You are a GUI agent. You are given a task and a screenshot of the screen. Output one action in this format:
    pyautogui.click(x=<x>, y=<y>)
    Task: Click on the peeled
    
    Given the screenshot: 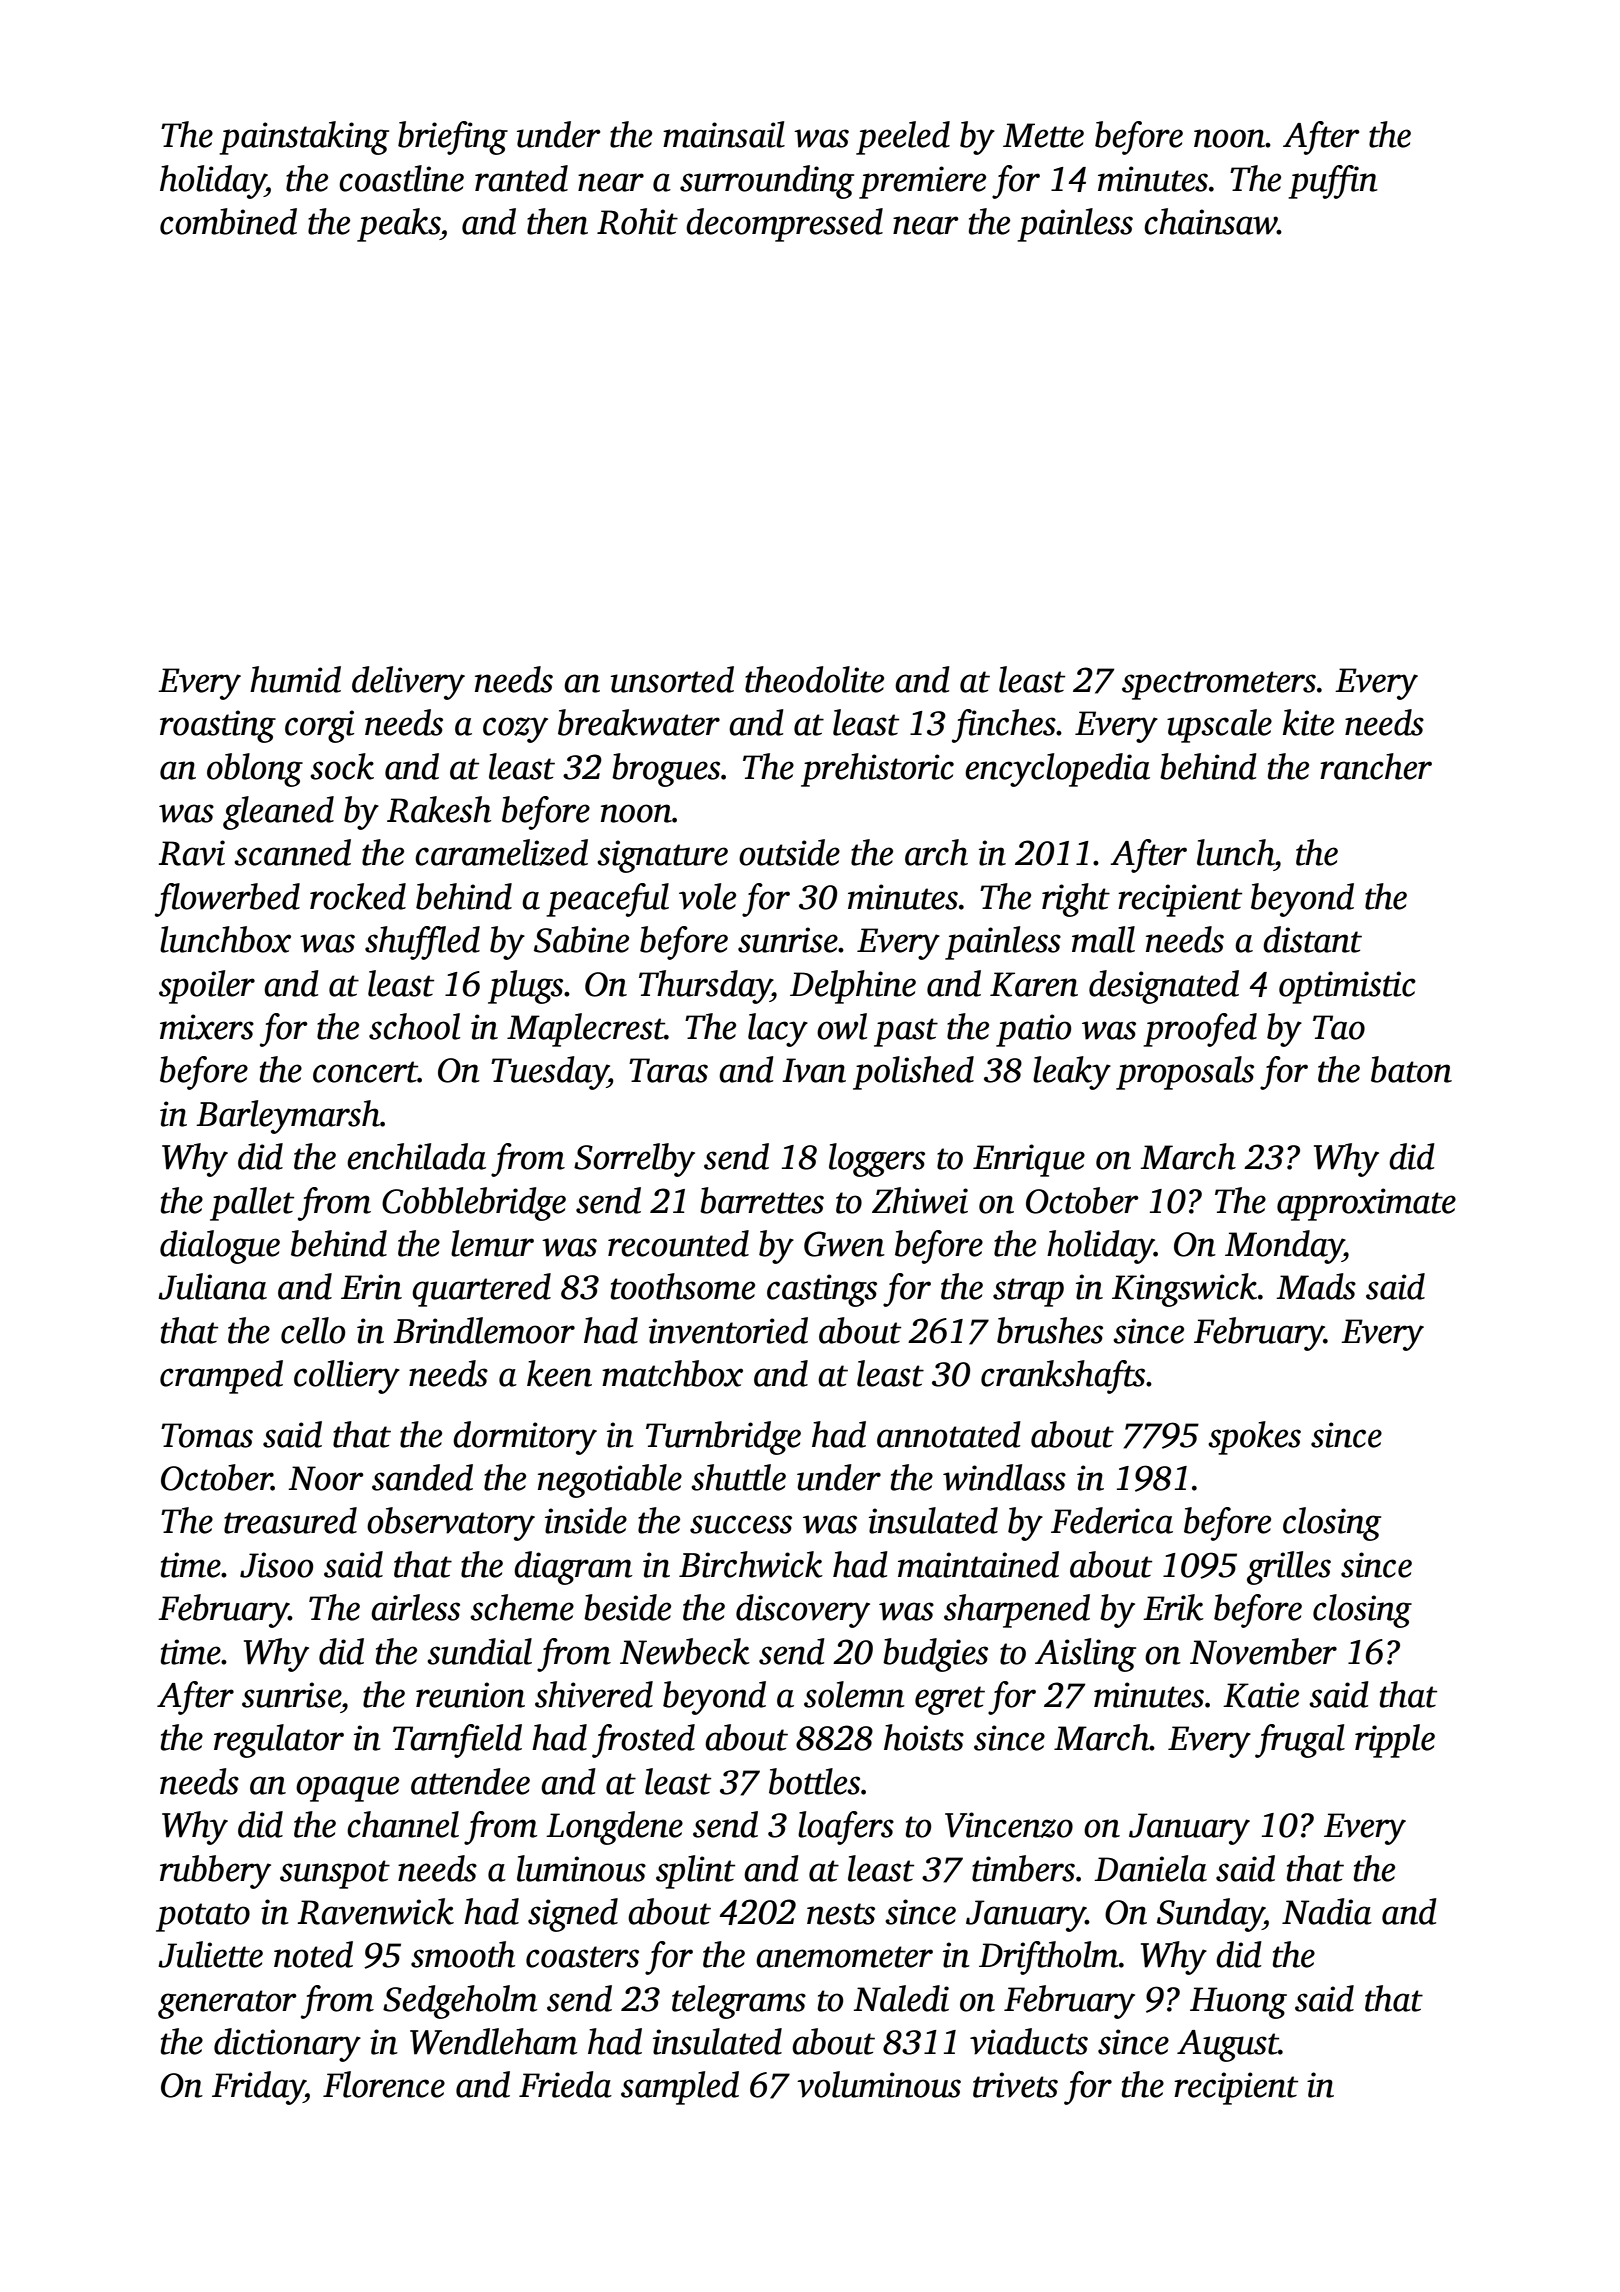 What is the action you would take?
    pyautogui.click(x=903, y=138)
